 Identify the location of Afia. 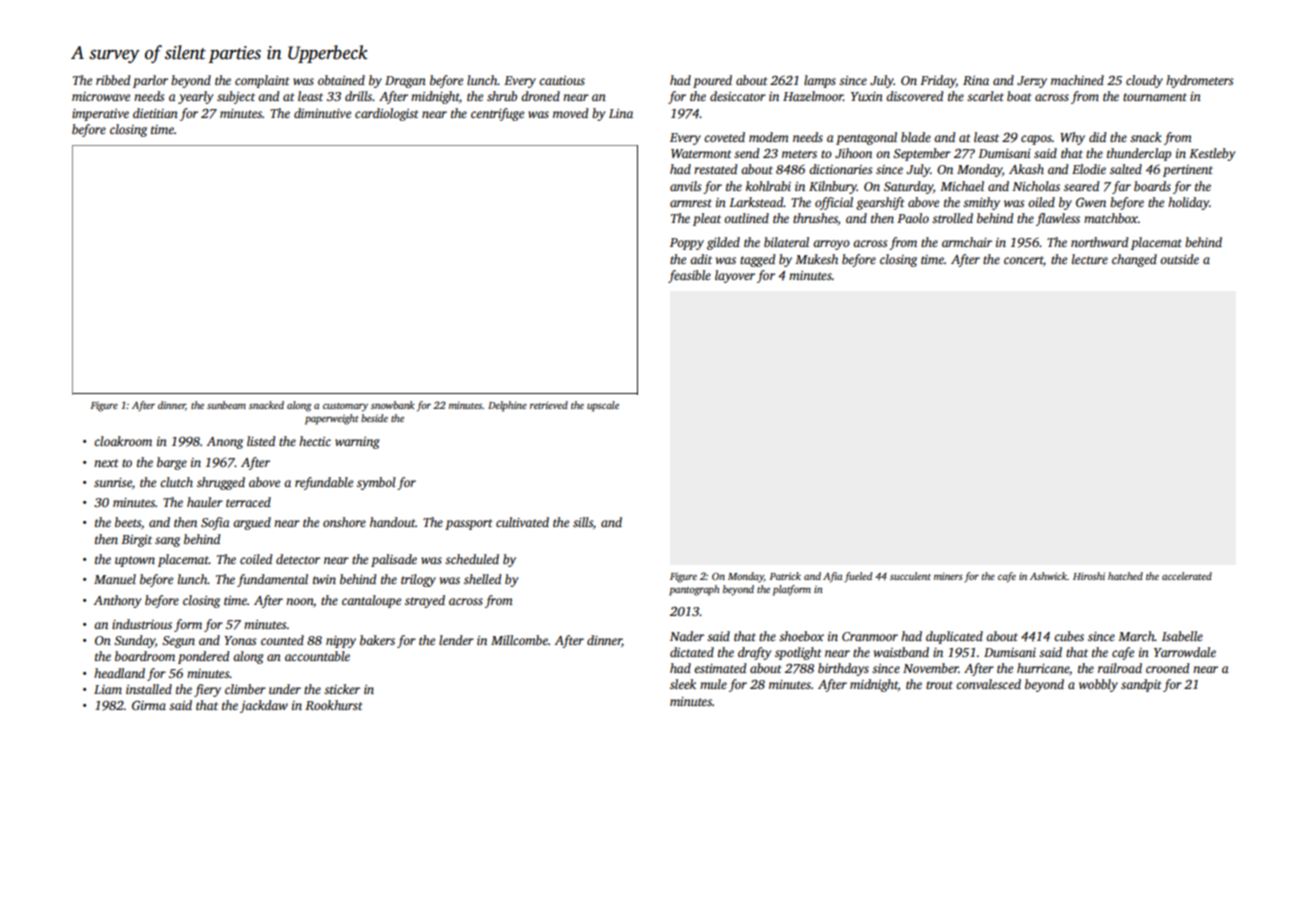
(832, 577).
